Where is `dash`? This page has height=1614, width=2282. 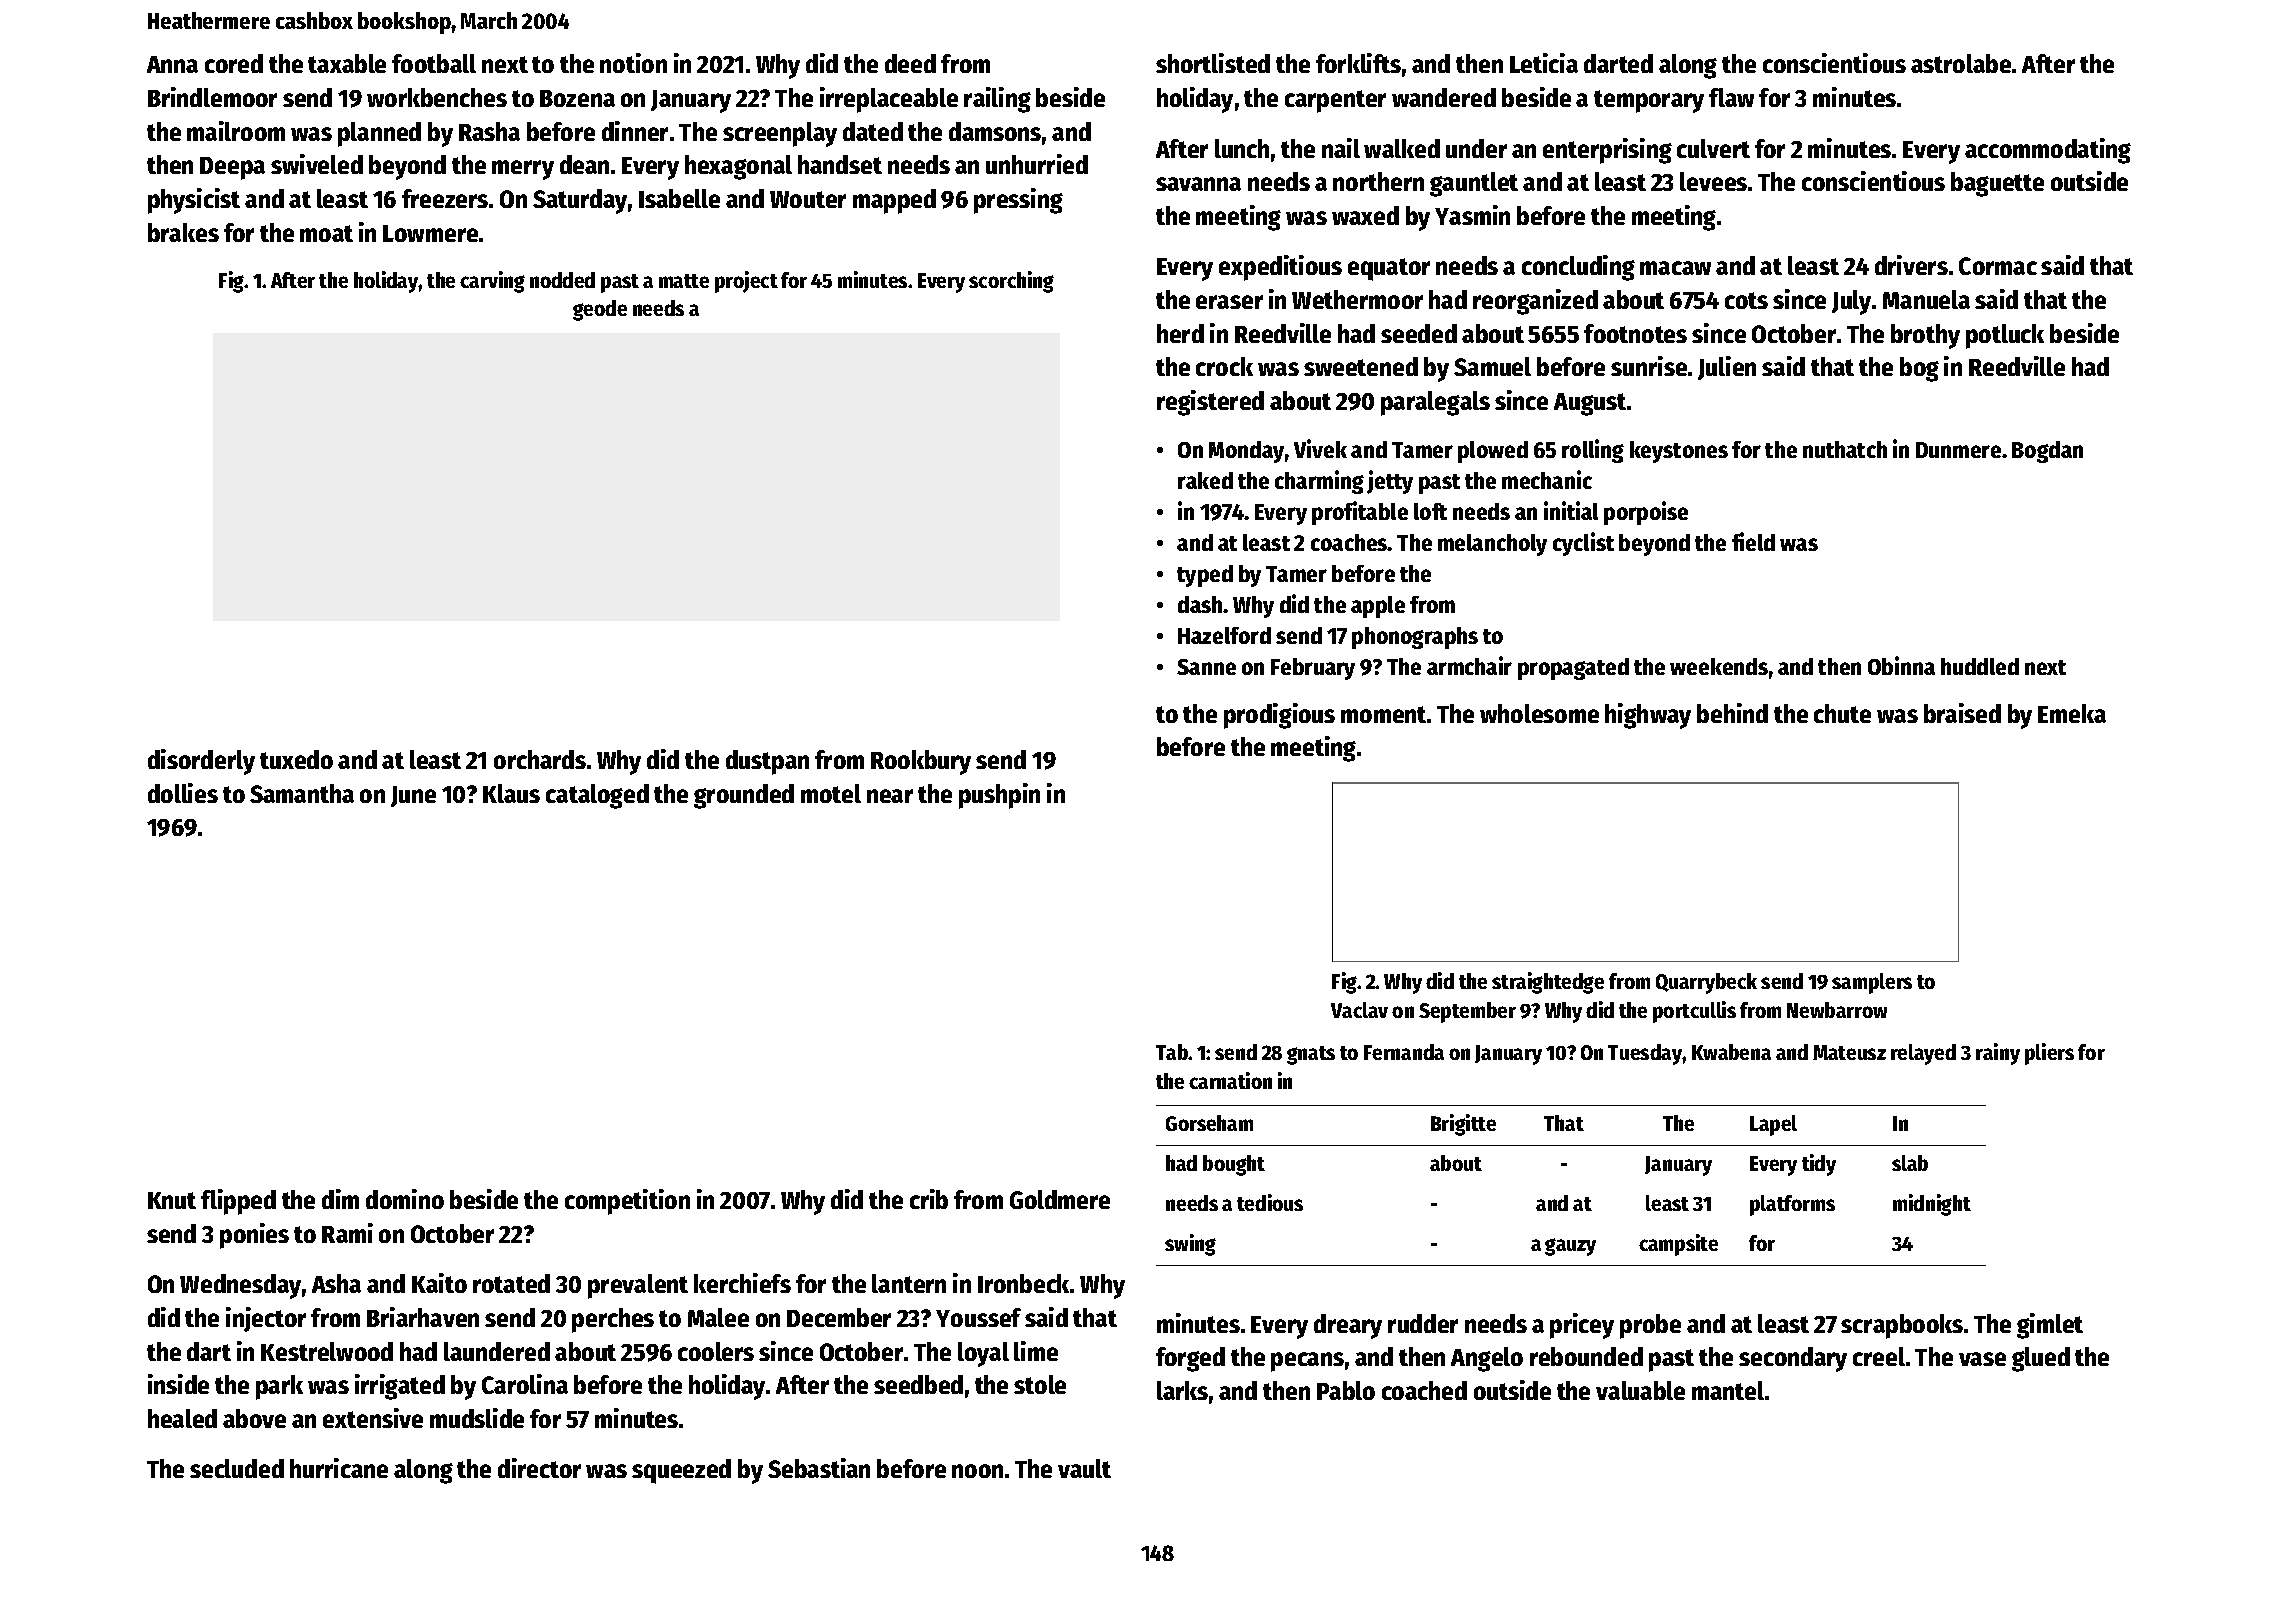 dash is located at coordinates (1201, 604).
